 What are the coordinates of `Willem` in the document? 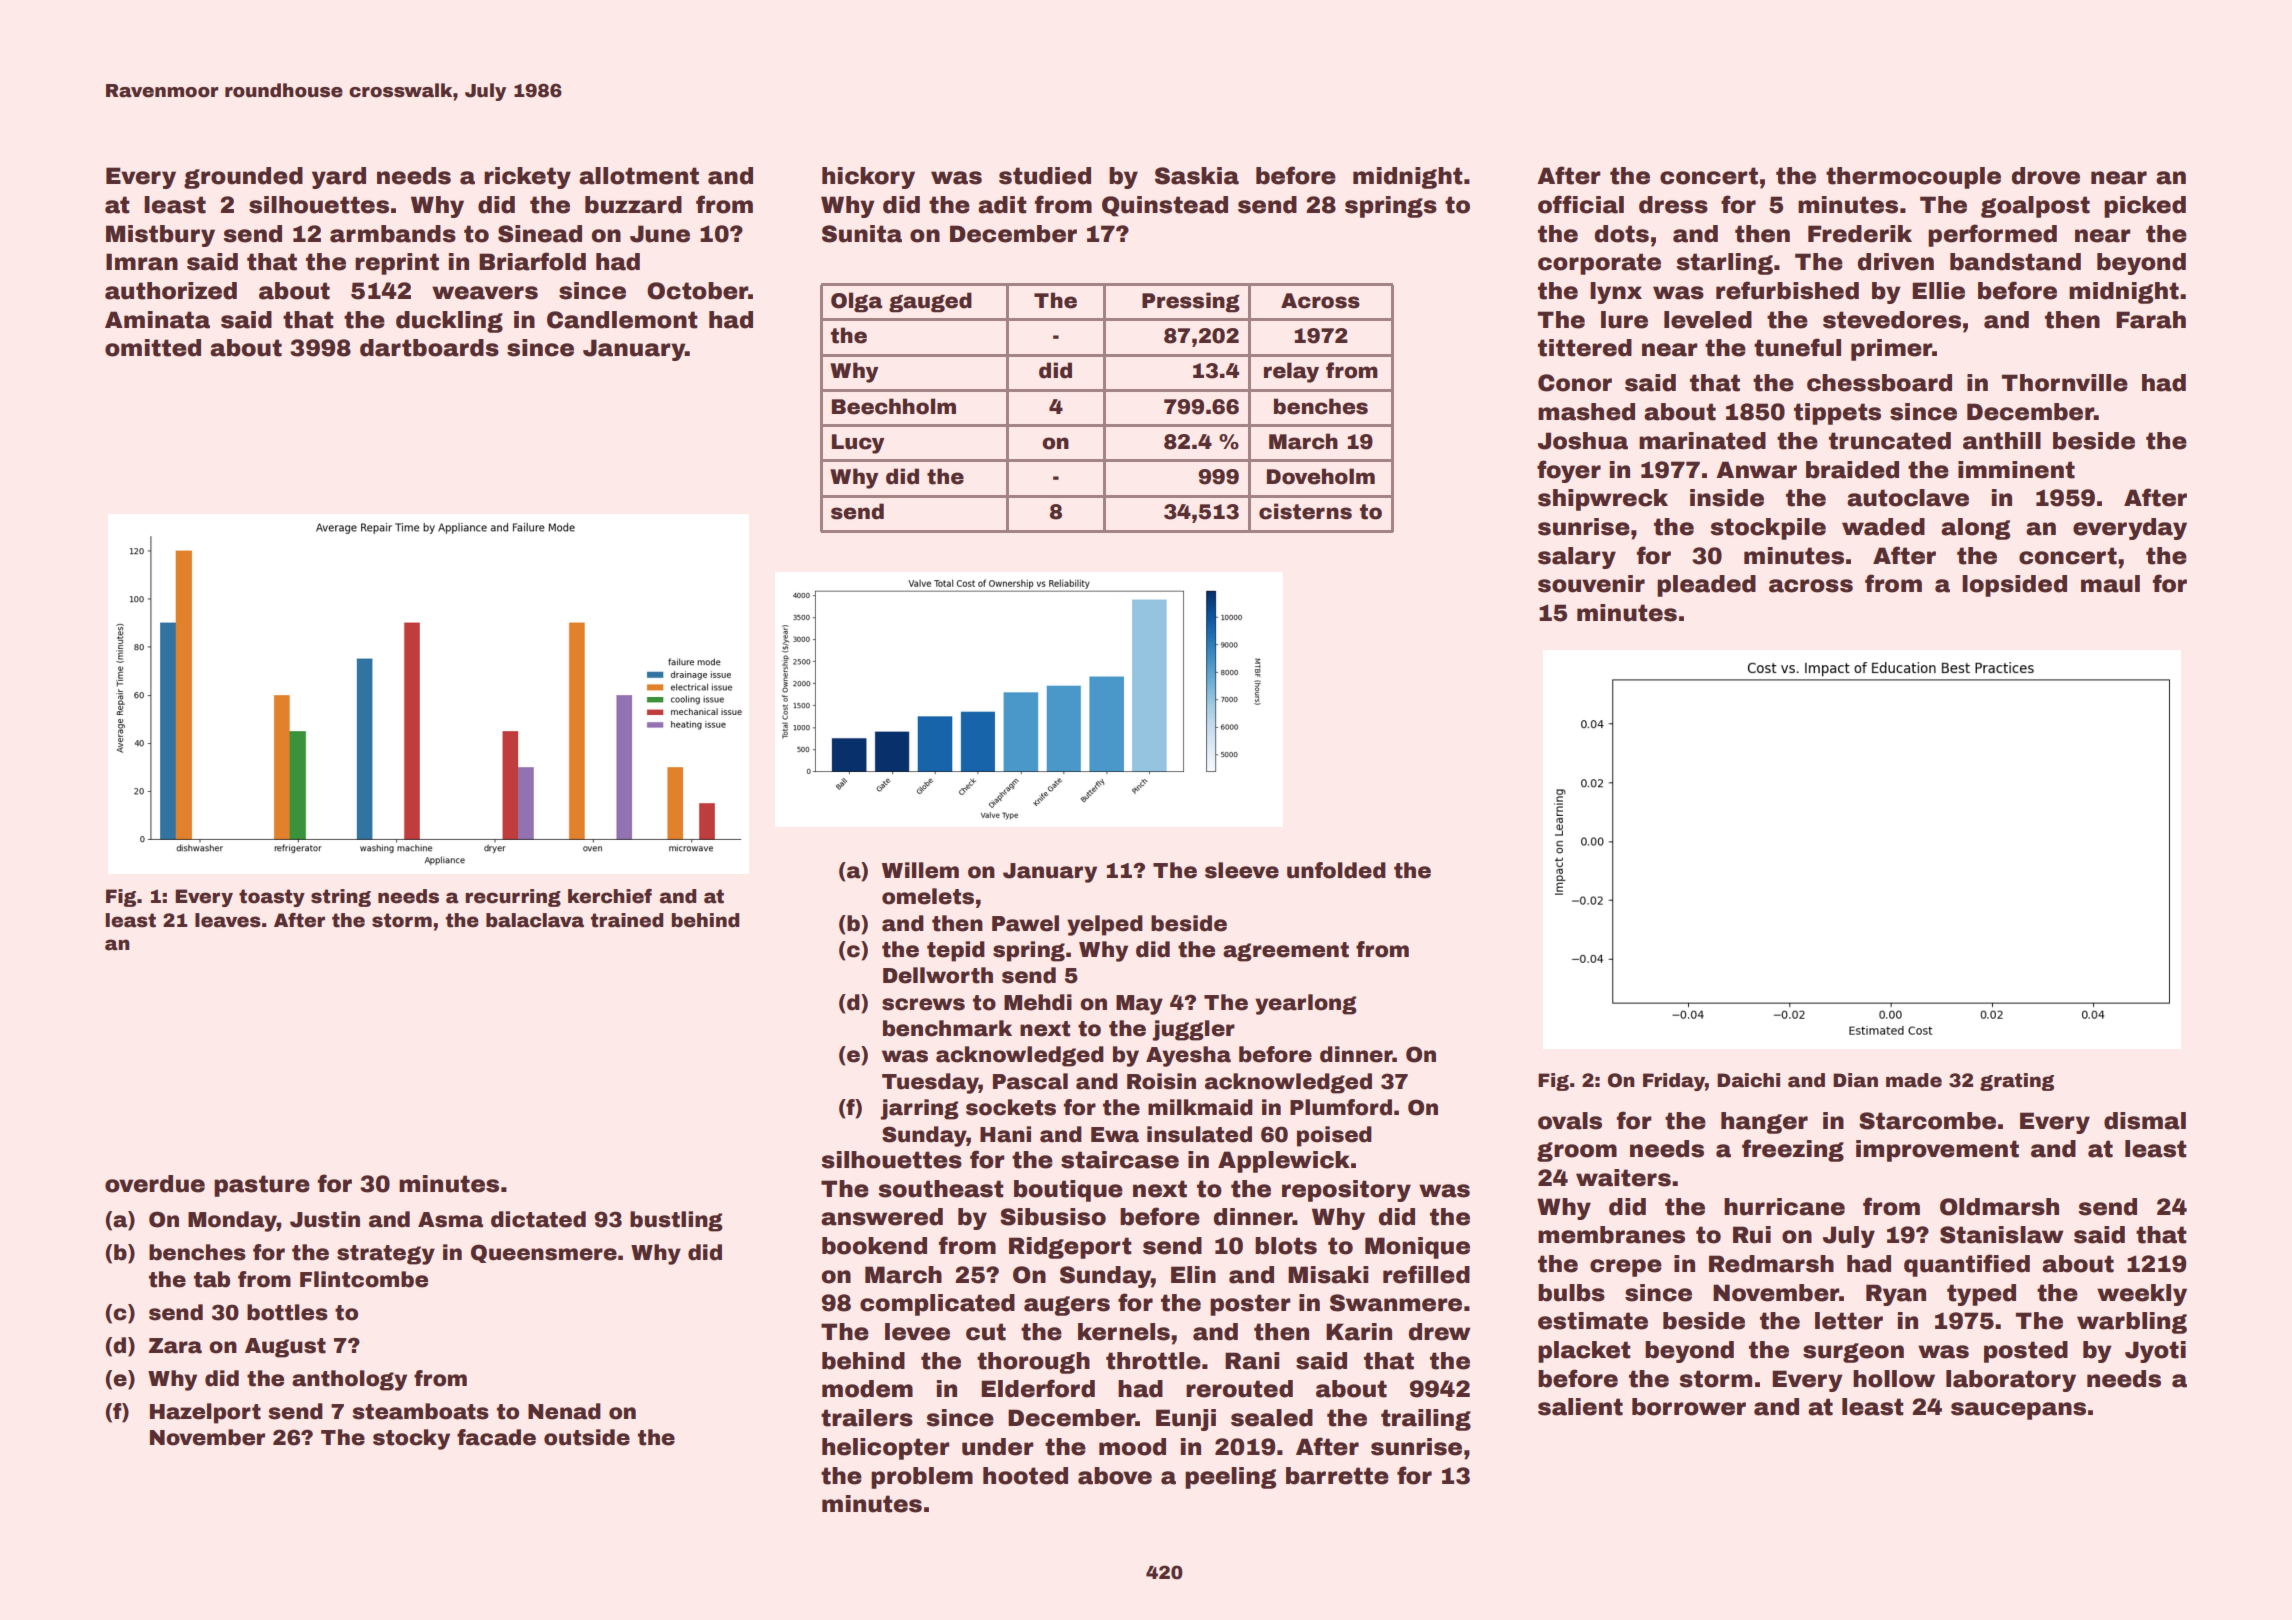 It's located at (920, 870).
